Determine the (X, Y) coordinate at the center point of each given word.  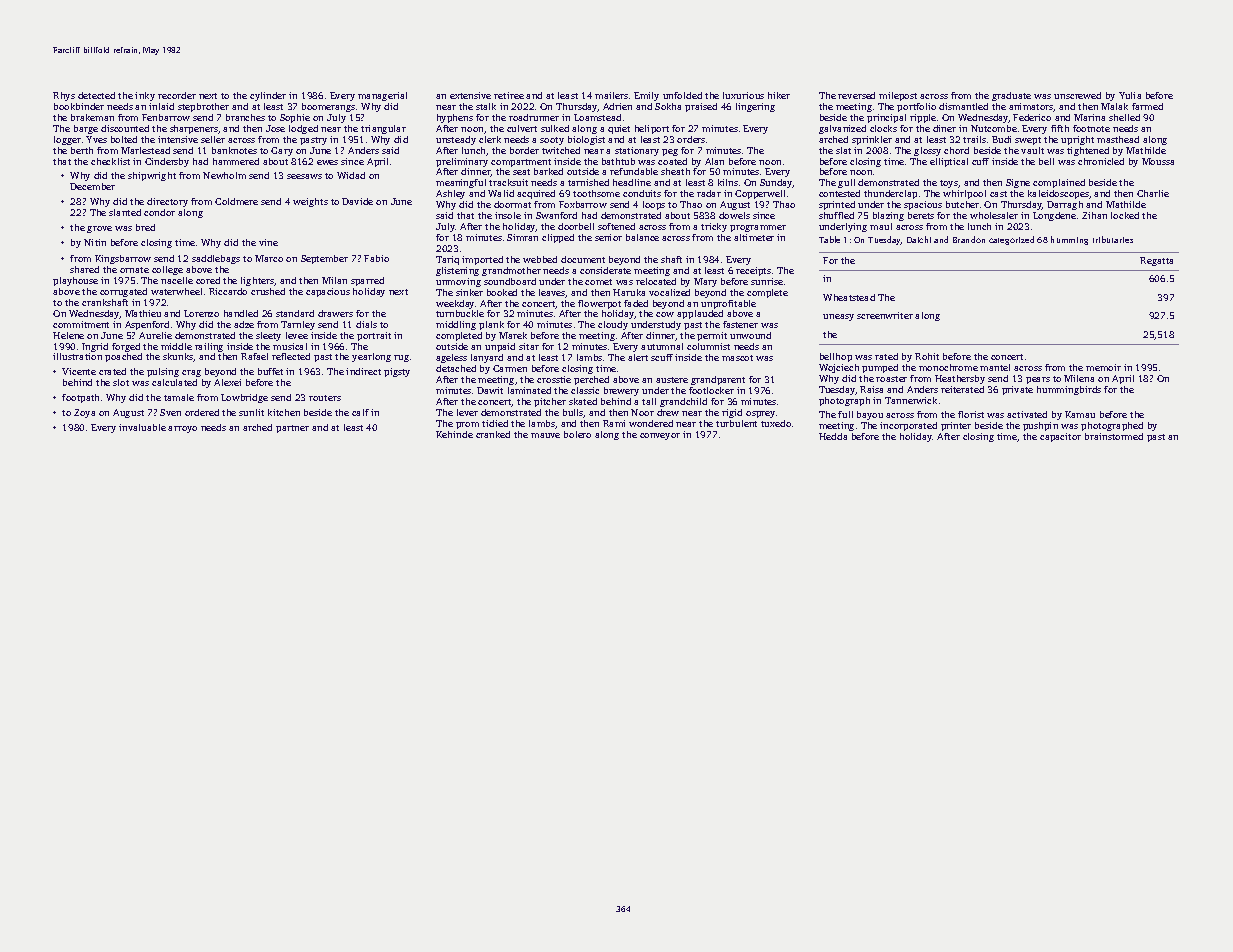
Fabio (376, 258)
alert (638, 357)
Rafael (254, 356)
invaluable (142, 427)
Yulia (1130, 95)
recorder (177, 95)
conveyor (660, 436)
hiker (779, 95)
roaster (891, 379)
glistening (457, 271)
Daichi (919, 239)
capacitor (1060, 437)
